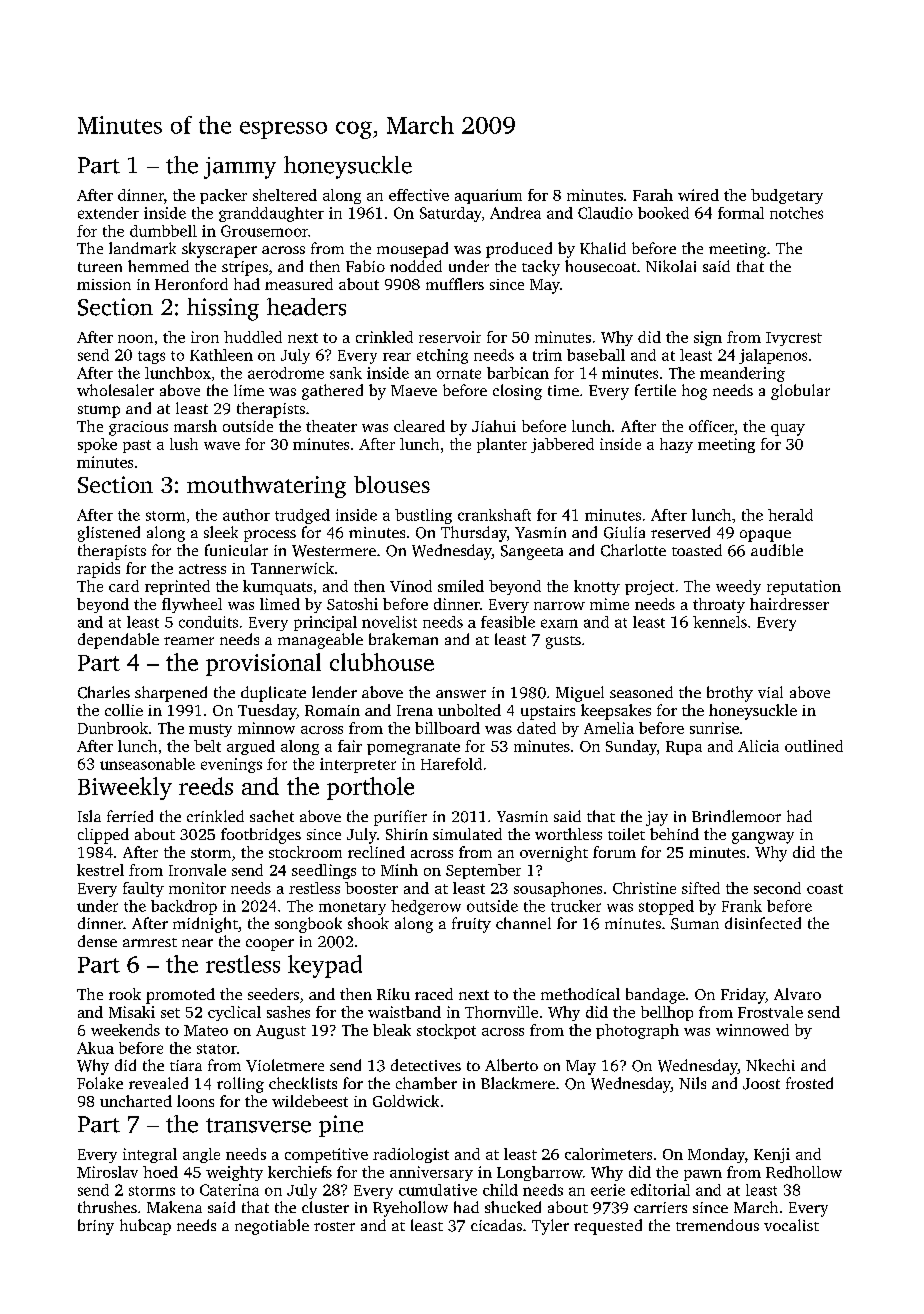 Image resolution: width=924 pixels, height=1314 pixels. What do you see at coordinates (649, 587) in the document?
I see `project` at bounding box center [649, 587].
